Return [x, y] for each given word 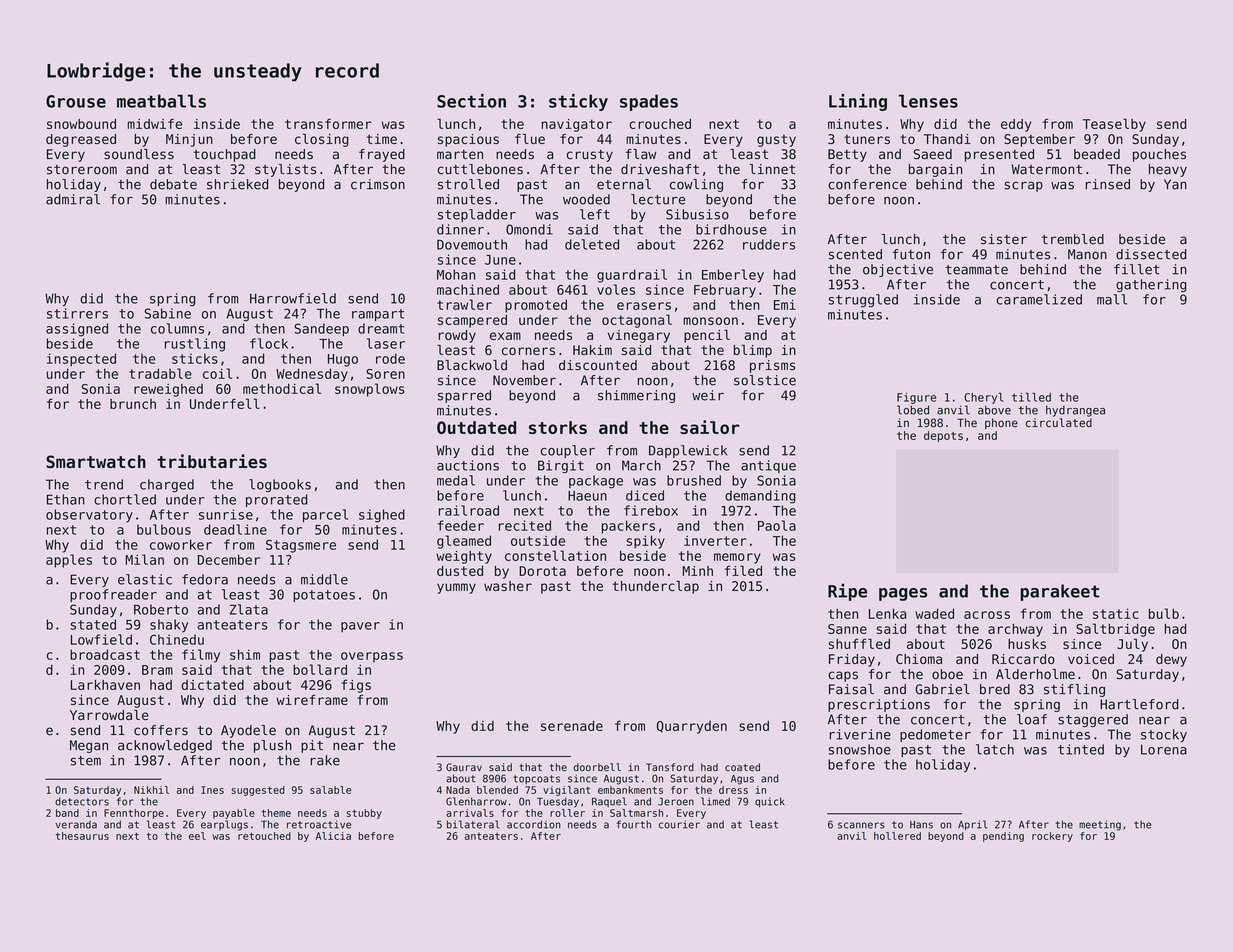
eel [197, 836]
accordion [534, 824]
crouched [660, 124]
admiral [73, 199]
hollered [897, 836]
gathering [1151, 285]
